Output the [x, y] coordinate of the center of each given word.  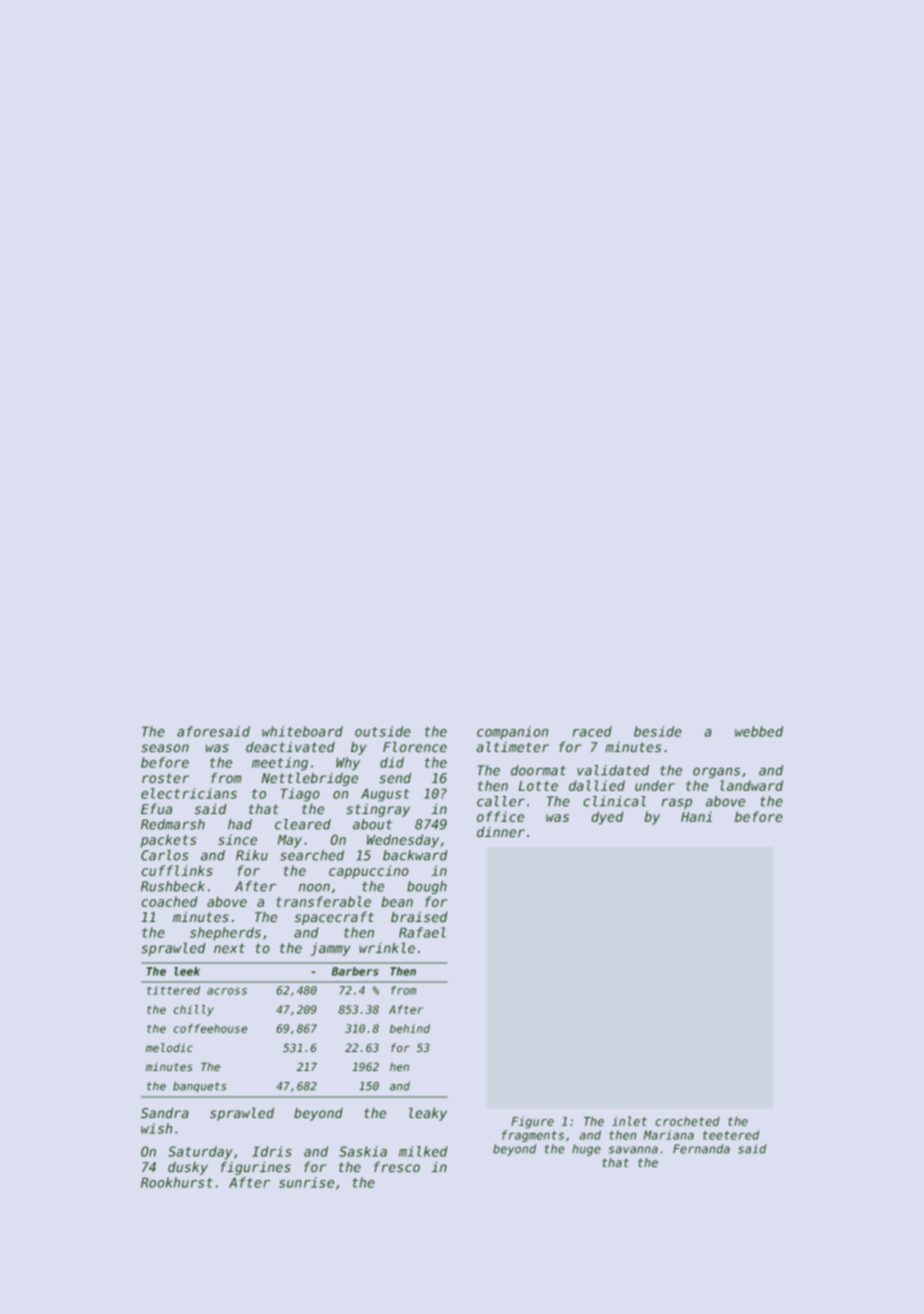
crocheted [687, 1121]
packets [168, 841]
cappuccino [369, 872]
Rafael [422, 932]
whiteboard [302, 731]
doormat [538, 770]
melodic [169, 1048]
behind [410, 1028]
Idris [272, 1151]
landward [751, 785]
